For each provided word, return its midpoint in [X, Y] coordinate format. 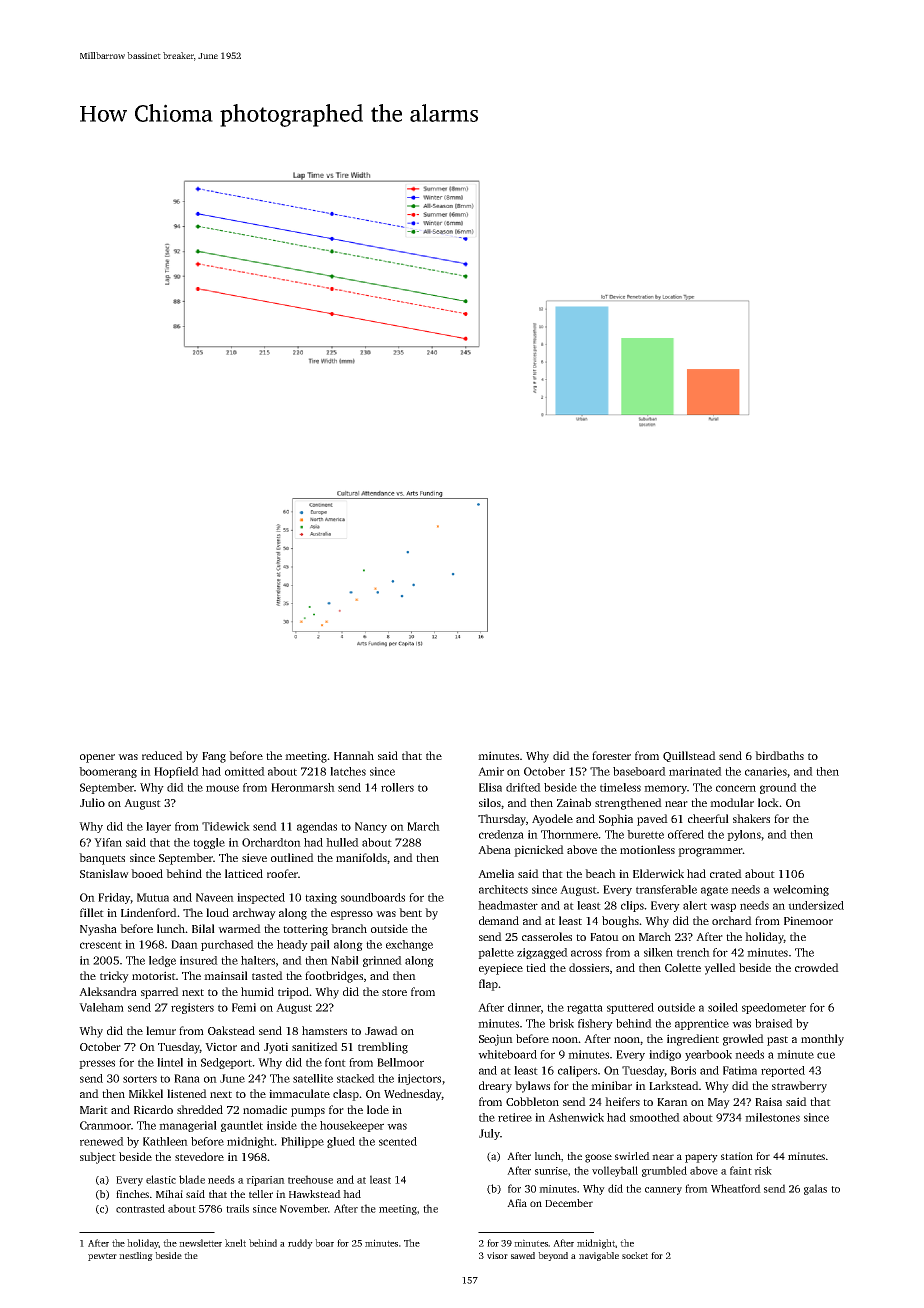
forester [611, 755]
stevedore [199, 1156]
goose [598, 1158]
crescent [101, 945]
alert [695, 905]
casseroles [547, 936]
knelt [235, 1243]
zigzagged [542, 953]
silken [658, 952]
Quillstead [689, 756]
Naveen [215, 897]
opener [97, 758]
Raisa [768, 1101]
